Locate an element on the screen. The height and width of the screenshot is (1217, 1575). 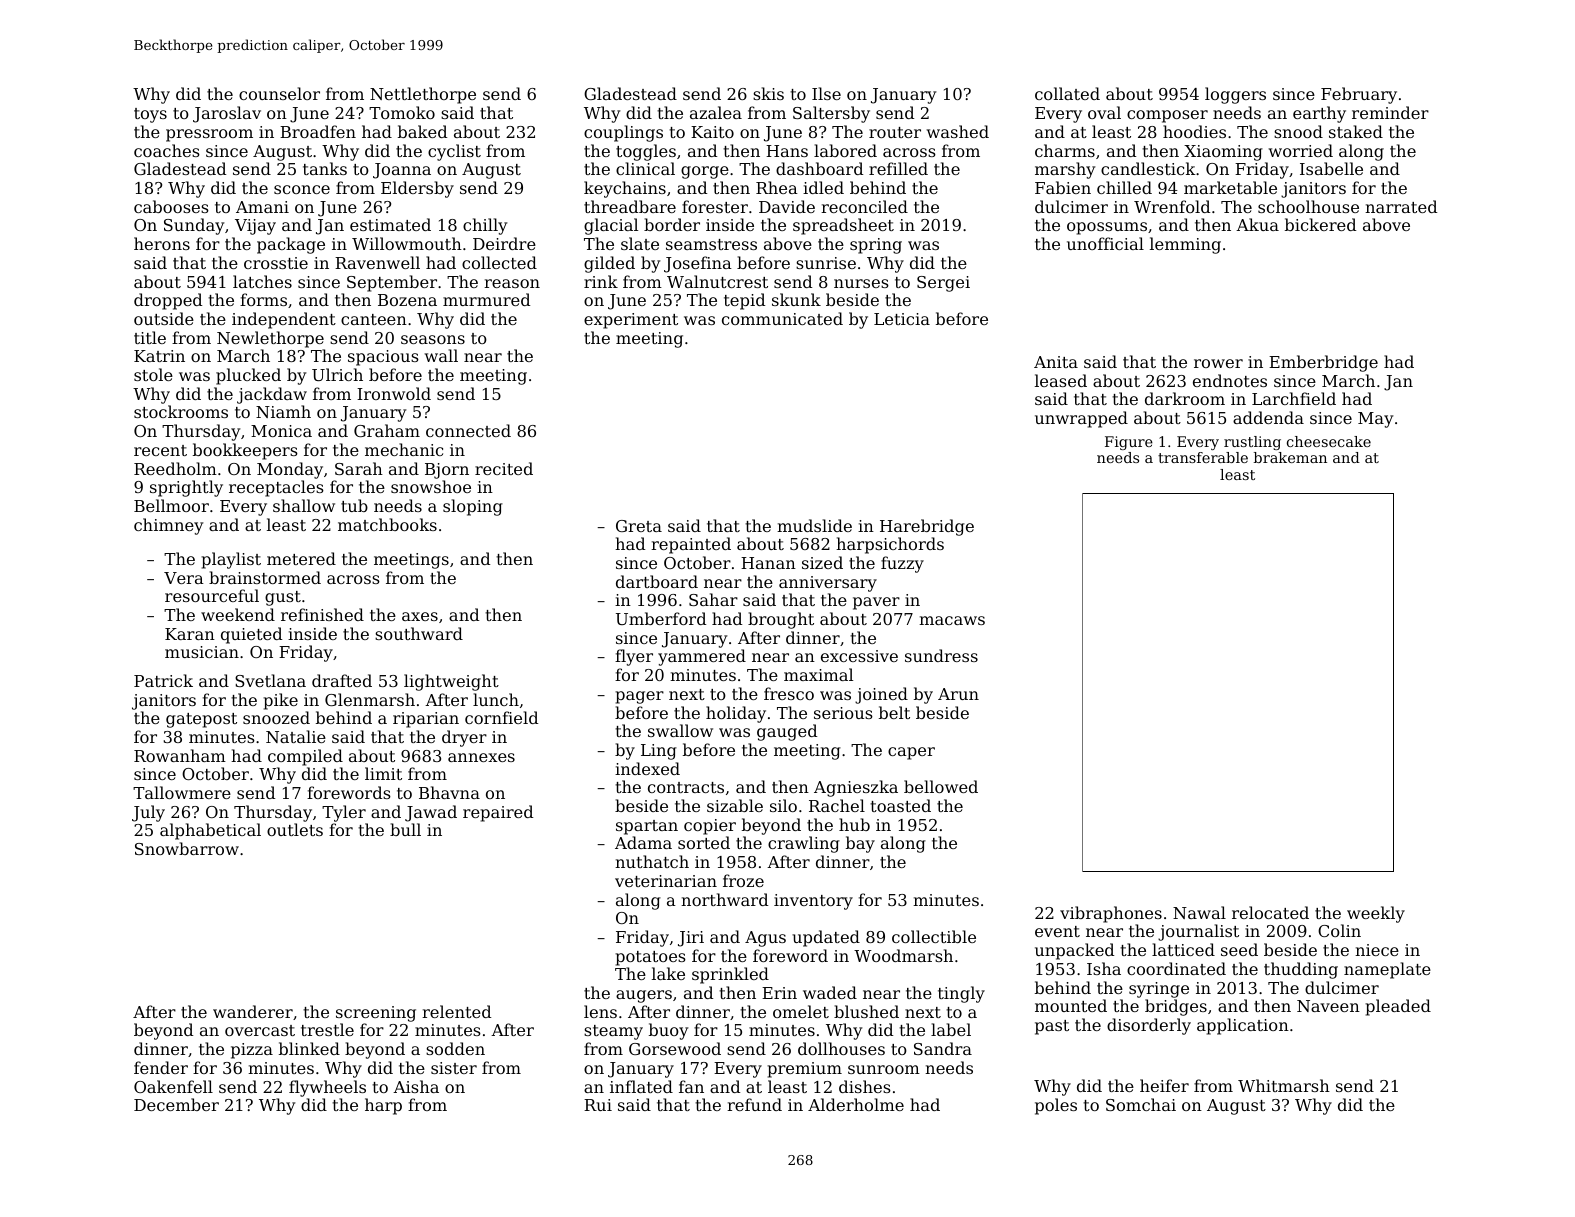
application is located at coordinates (1243, 1026).
